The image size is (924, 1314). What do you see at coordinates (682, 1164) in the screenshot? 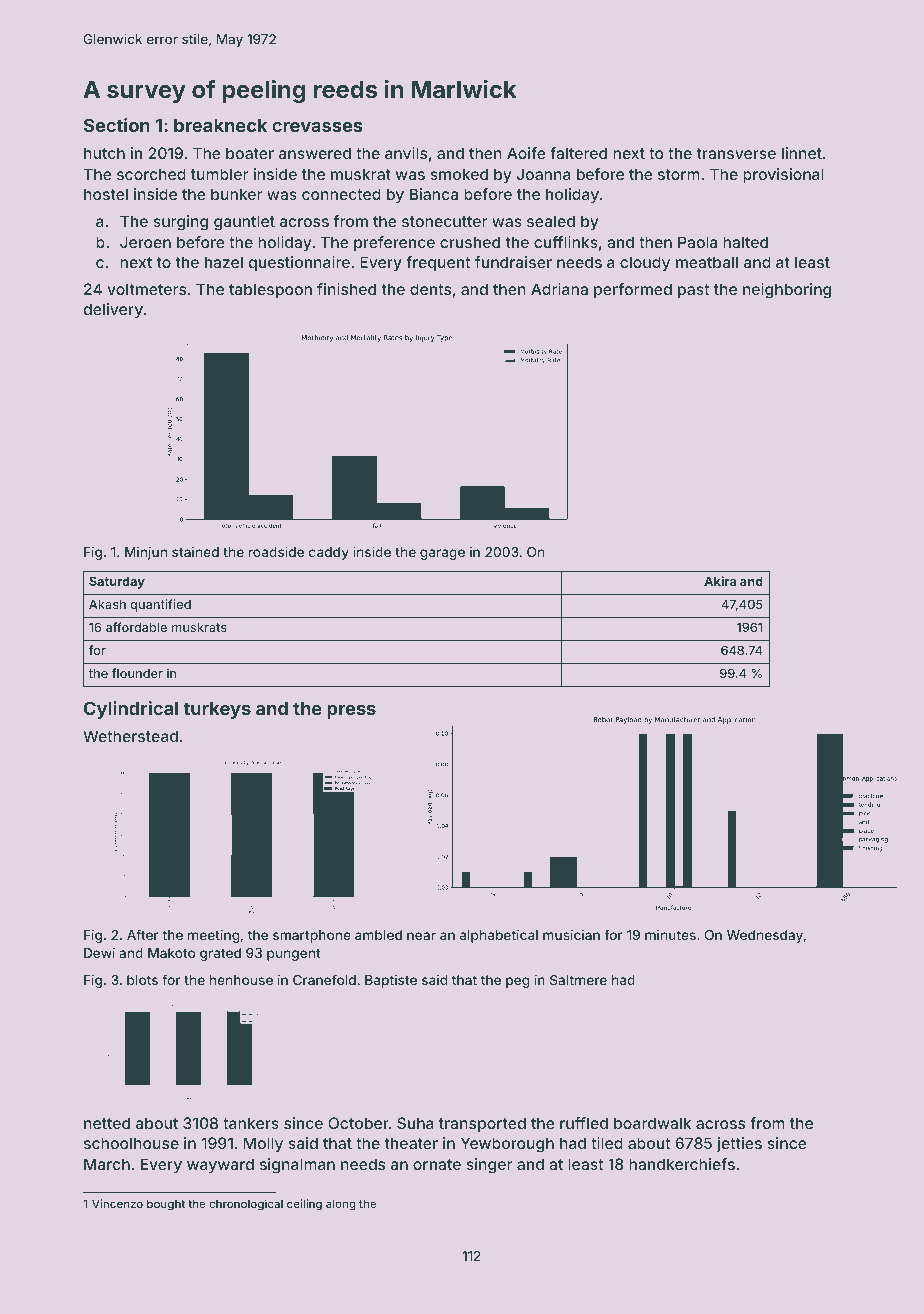
I see `handkerchiefs` at bounding box center [682, 1164].
